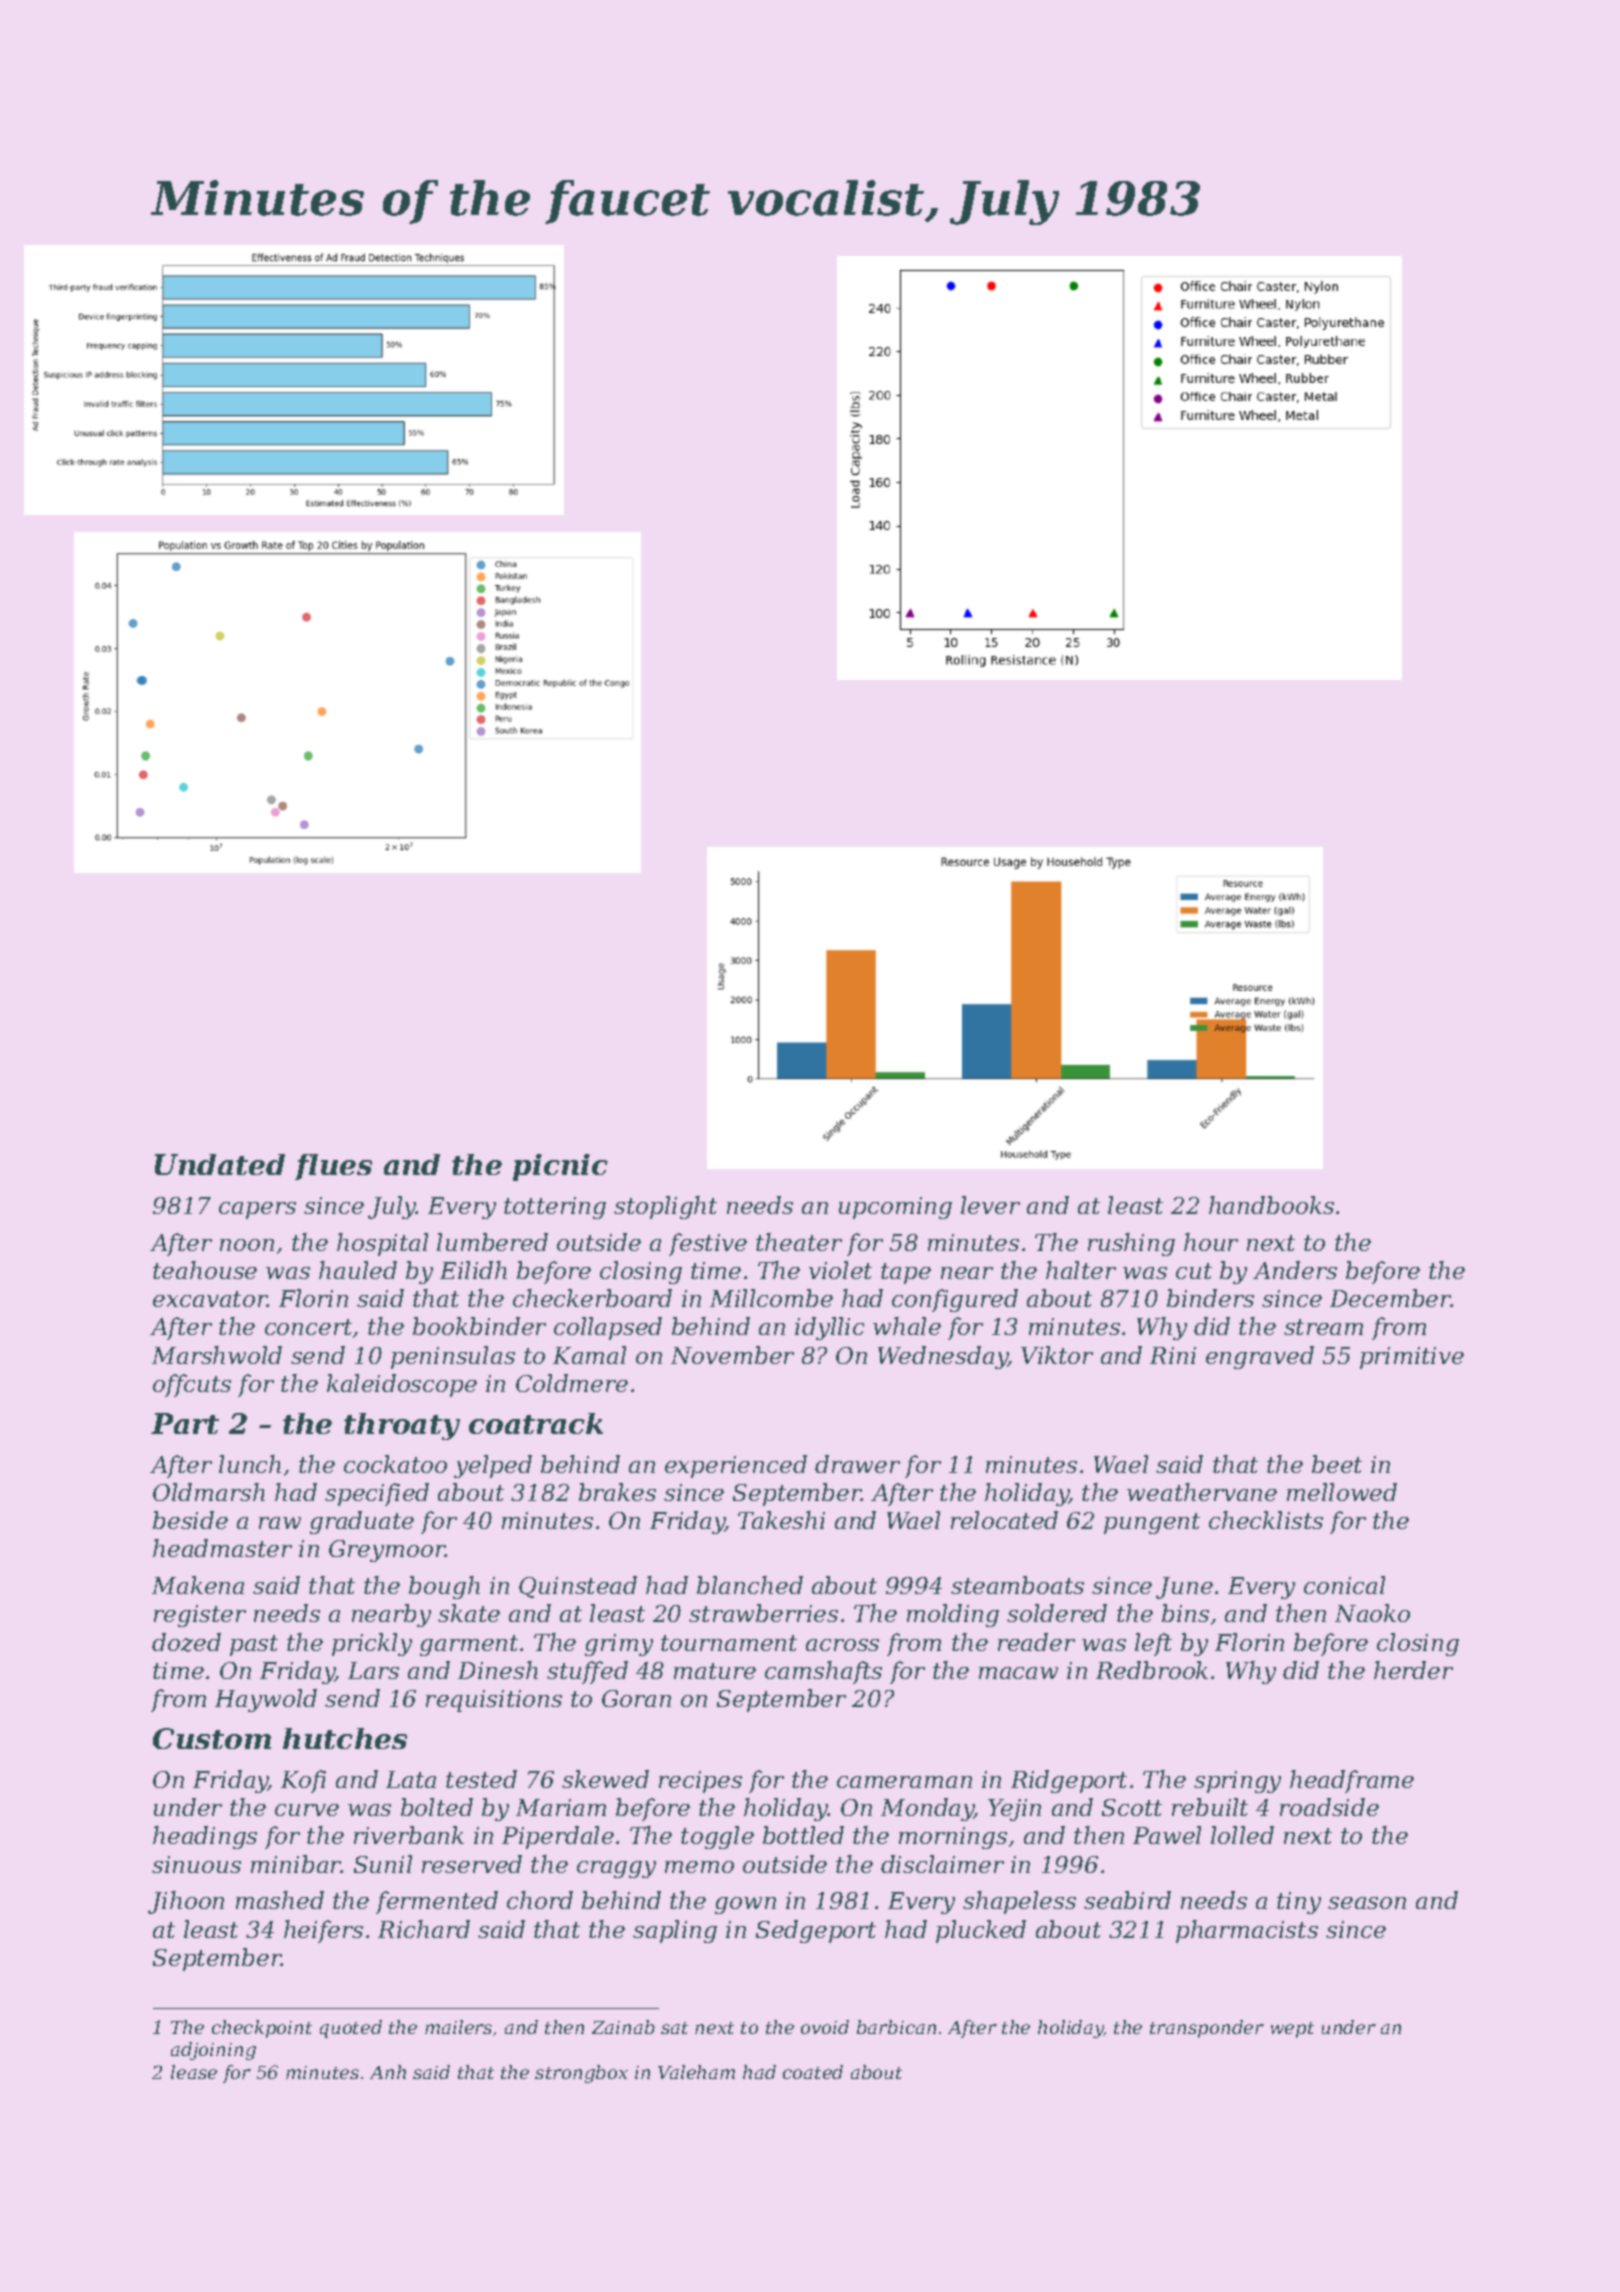 The height and width of the screenshot is (2292, 1620). What do you see at coordinates (857, 1464) in the screenshot?
I see `drawer` at bounding box center [857, 1464].
